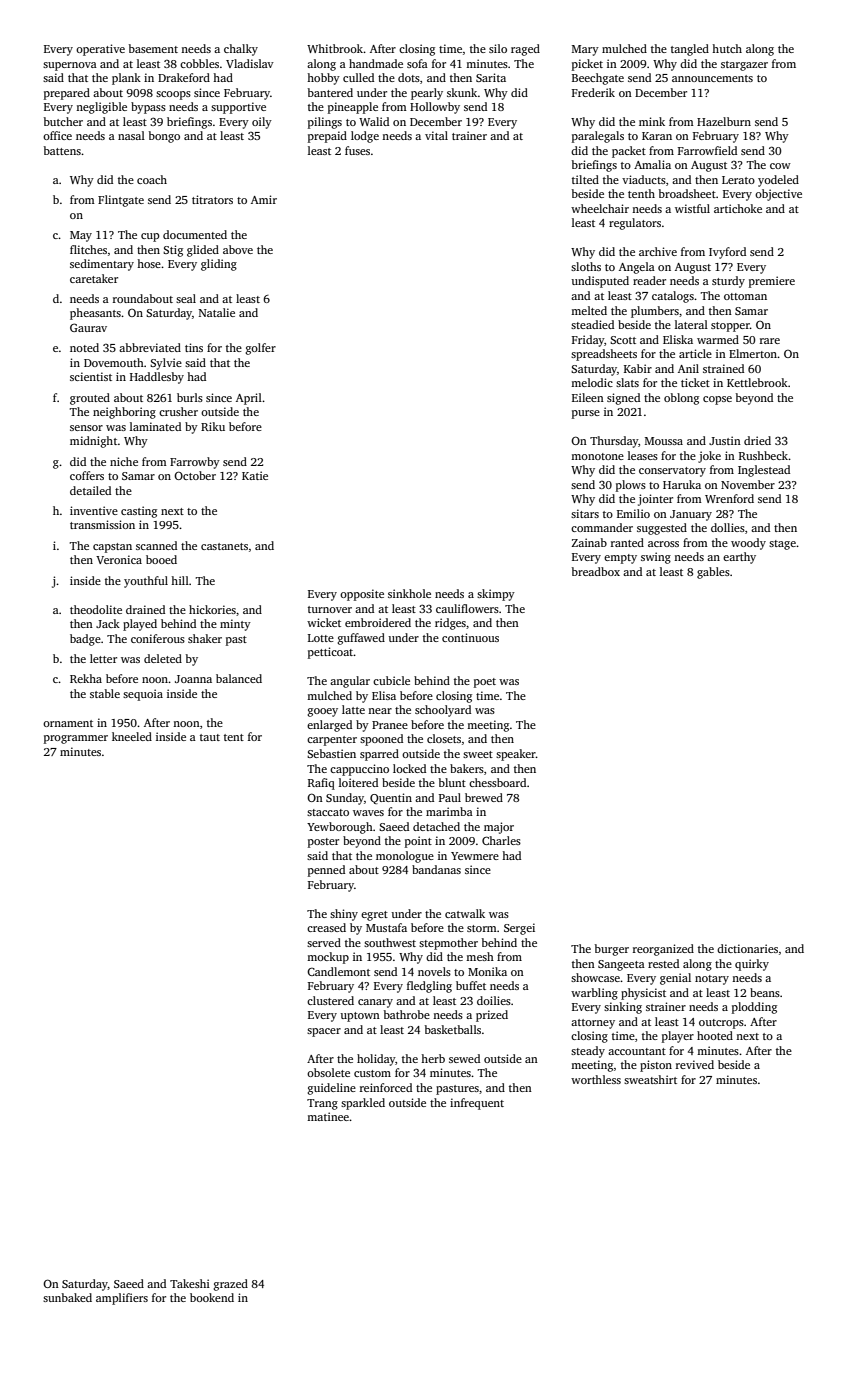 The image size is (849, 1400). I want to click on breadbox, so click(596, 571).
